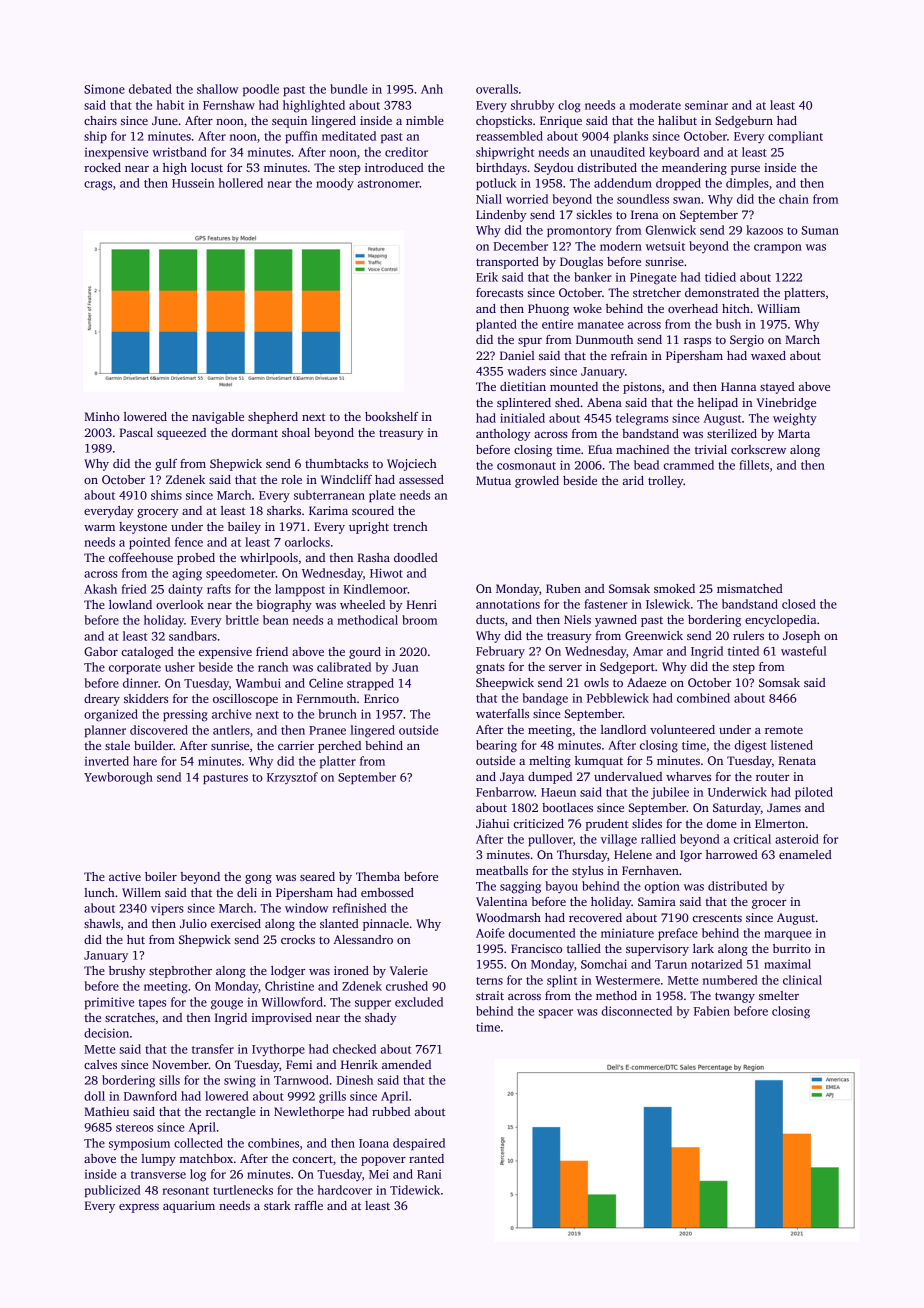  Describe the element at coordinates (569, 106) in the screenshot. I see `clog` at that location.
